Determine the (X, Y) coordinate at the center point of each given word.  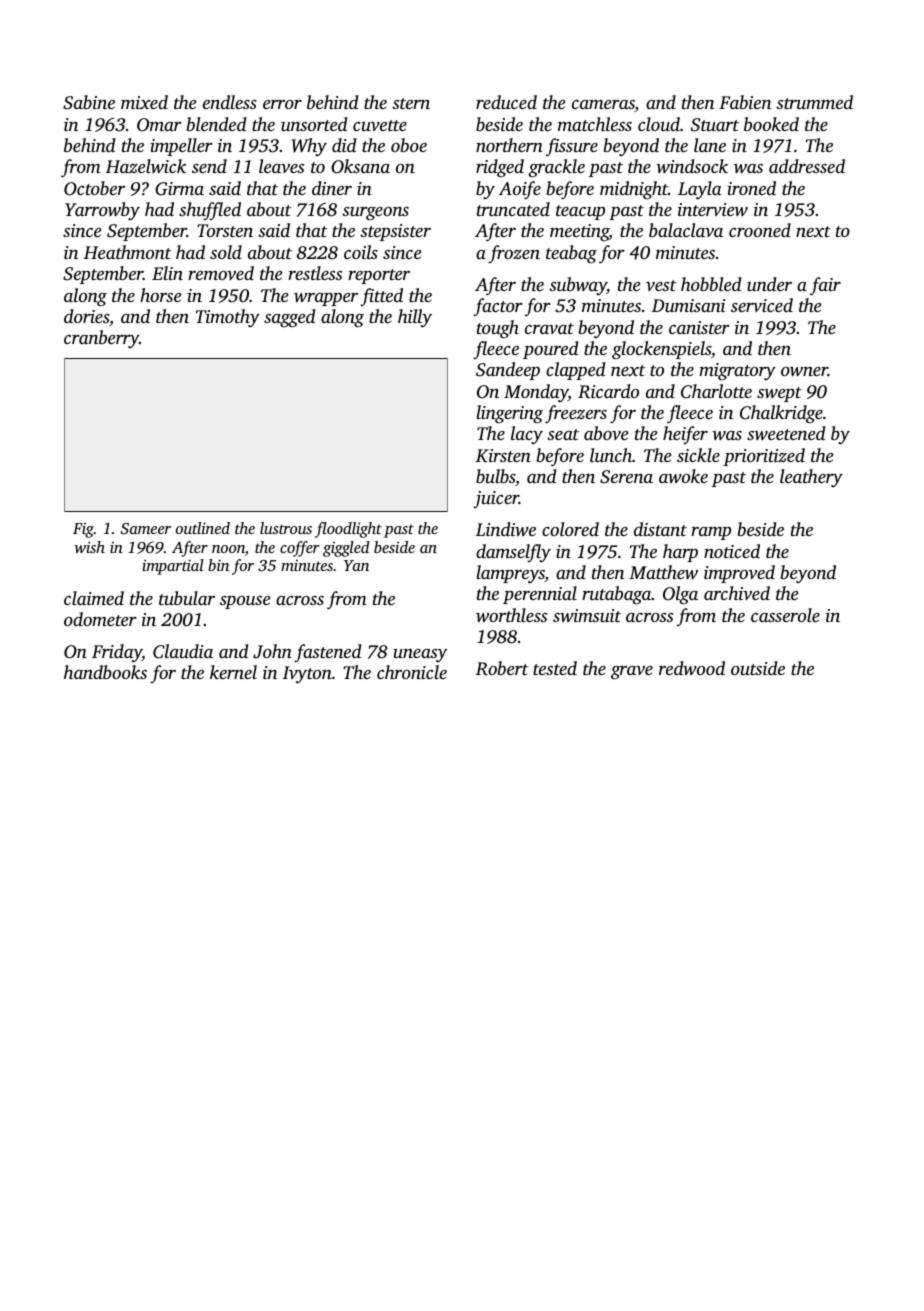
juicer (496, 499)
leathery (811, 478)
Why (309, 147)
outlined (203, 528)
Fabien (745, 102)
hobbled (711, 284)
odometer (100, 619)
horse (160, 295)
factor (498, 307)
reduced (506, 102)
